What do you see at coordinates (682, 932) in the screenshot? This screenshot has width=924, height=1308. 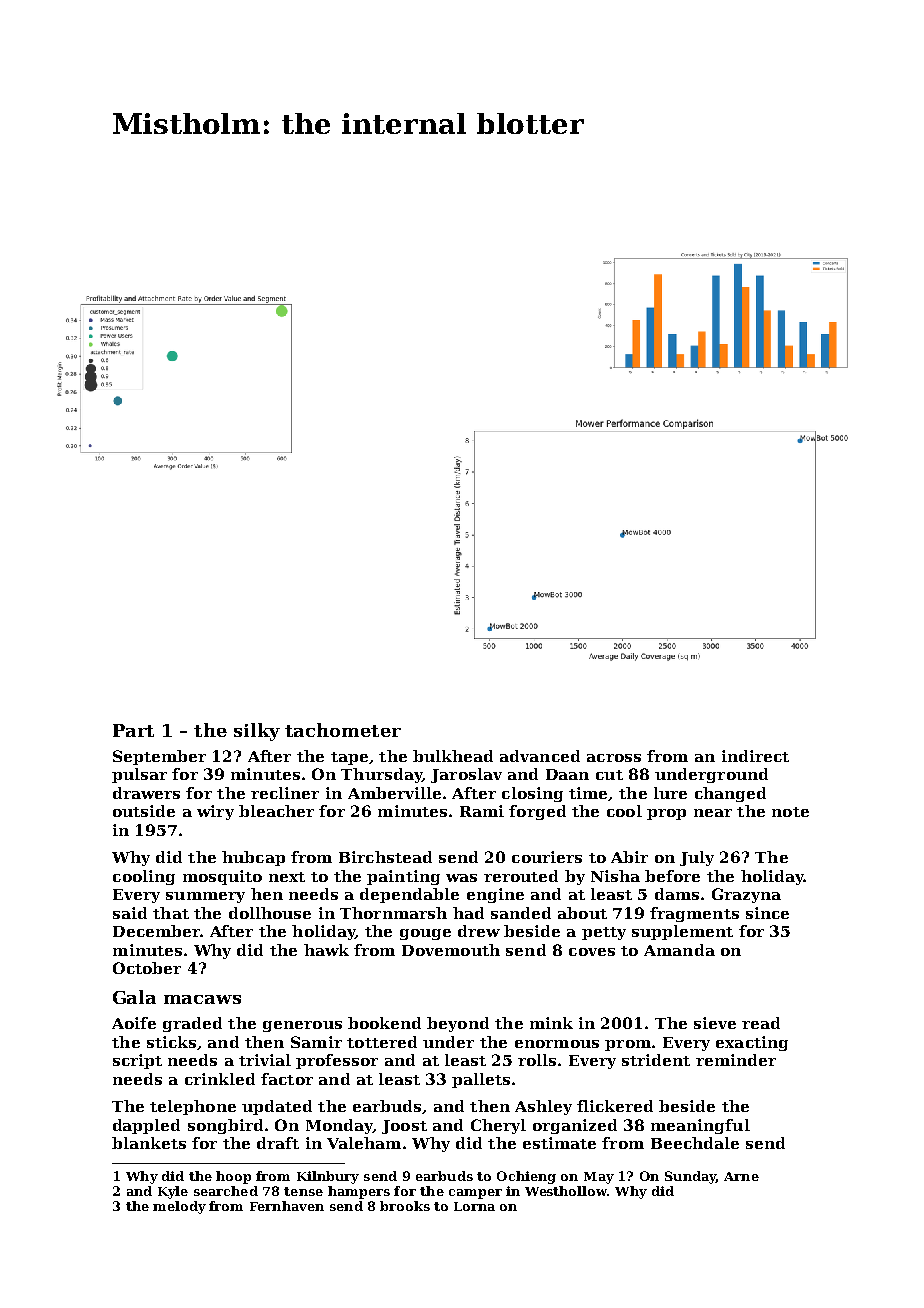 I see `supplement` at bounding box center [682, 932].
